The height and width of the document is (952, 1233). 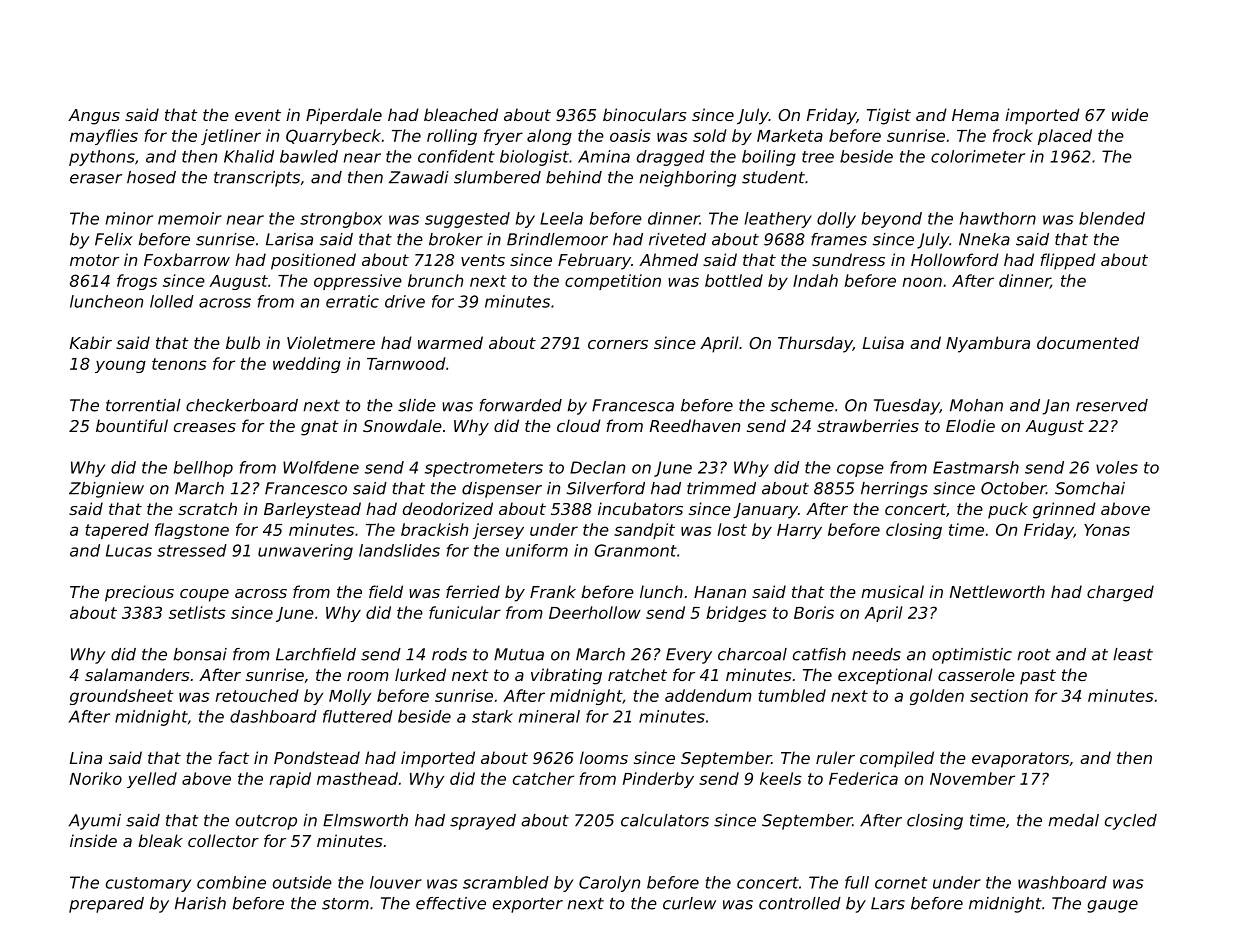 What do you see at coordinates (1131, 822) in the document?
I see `cycled` at bounding box center [1131, 822].
